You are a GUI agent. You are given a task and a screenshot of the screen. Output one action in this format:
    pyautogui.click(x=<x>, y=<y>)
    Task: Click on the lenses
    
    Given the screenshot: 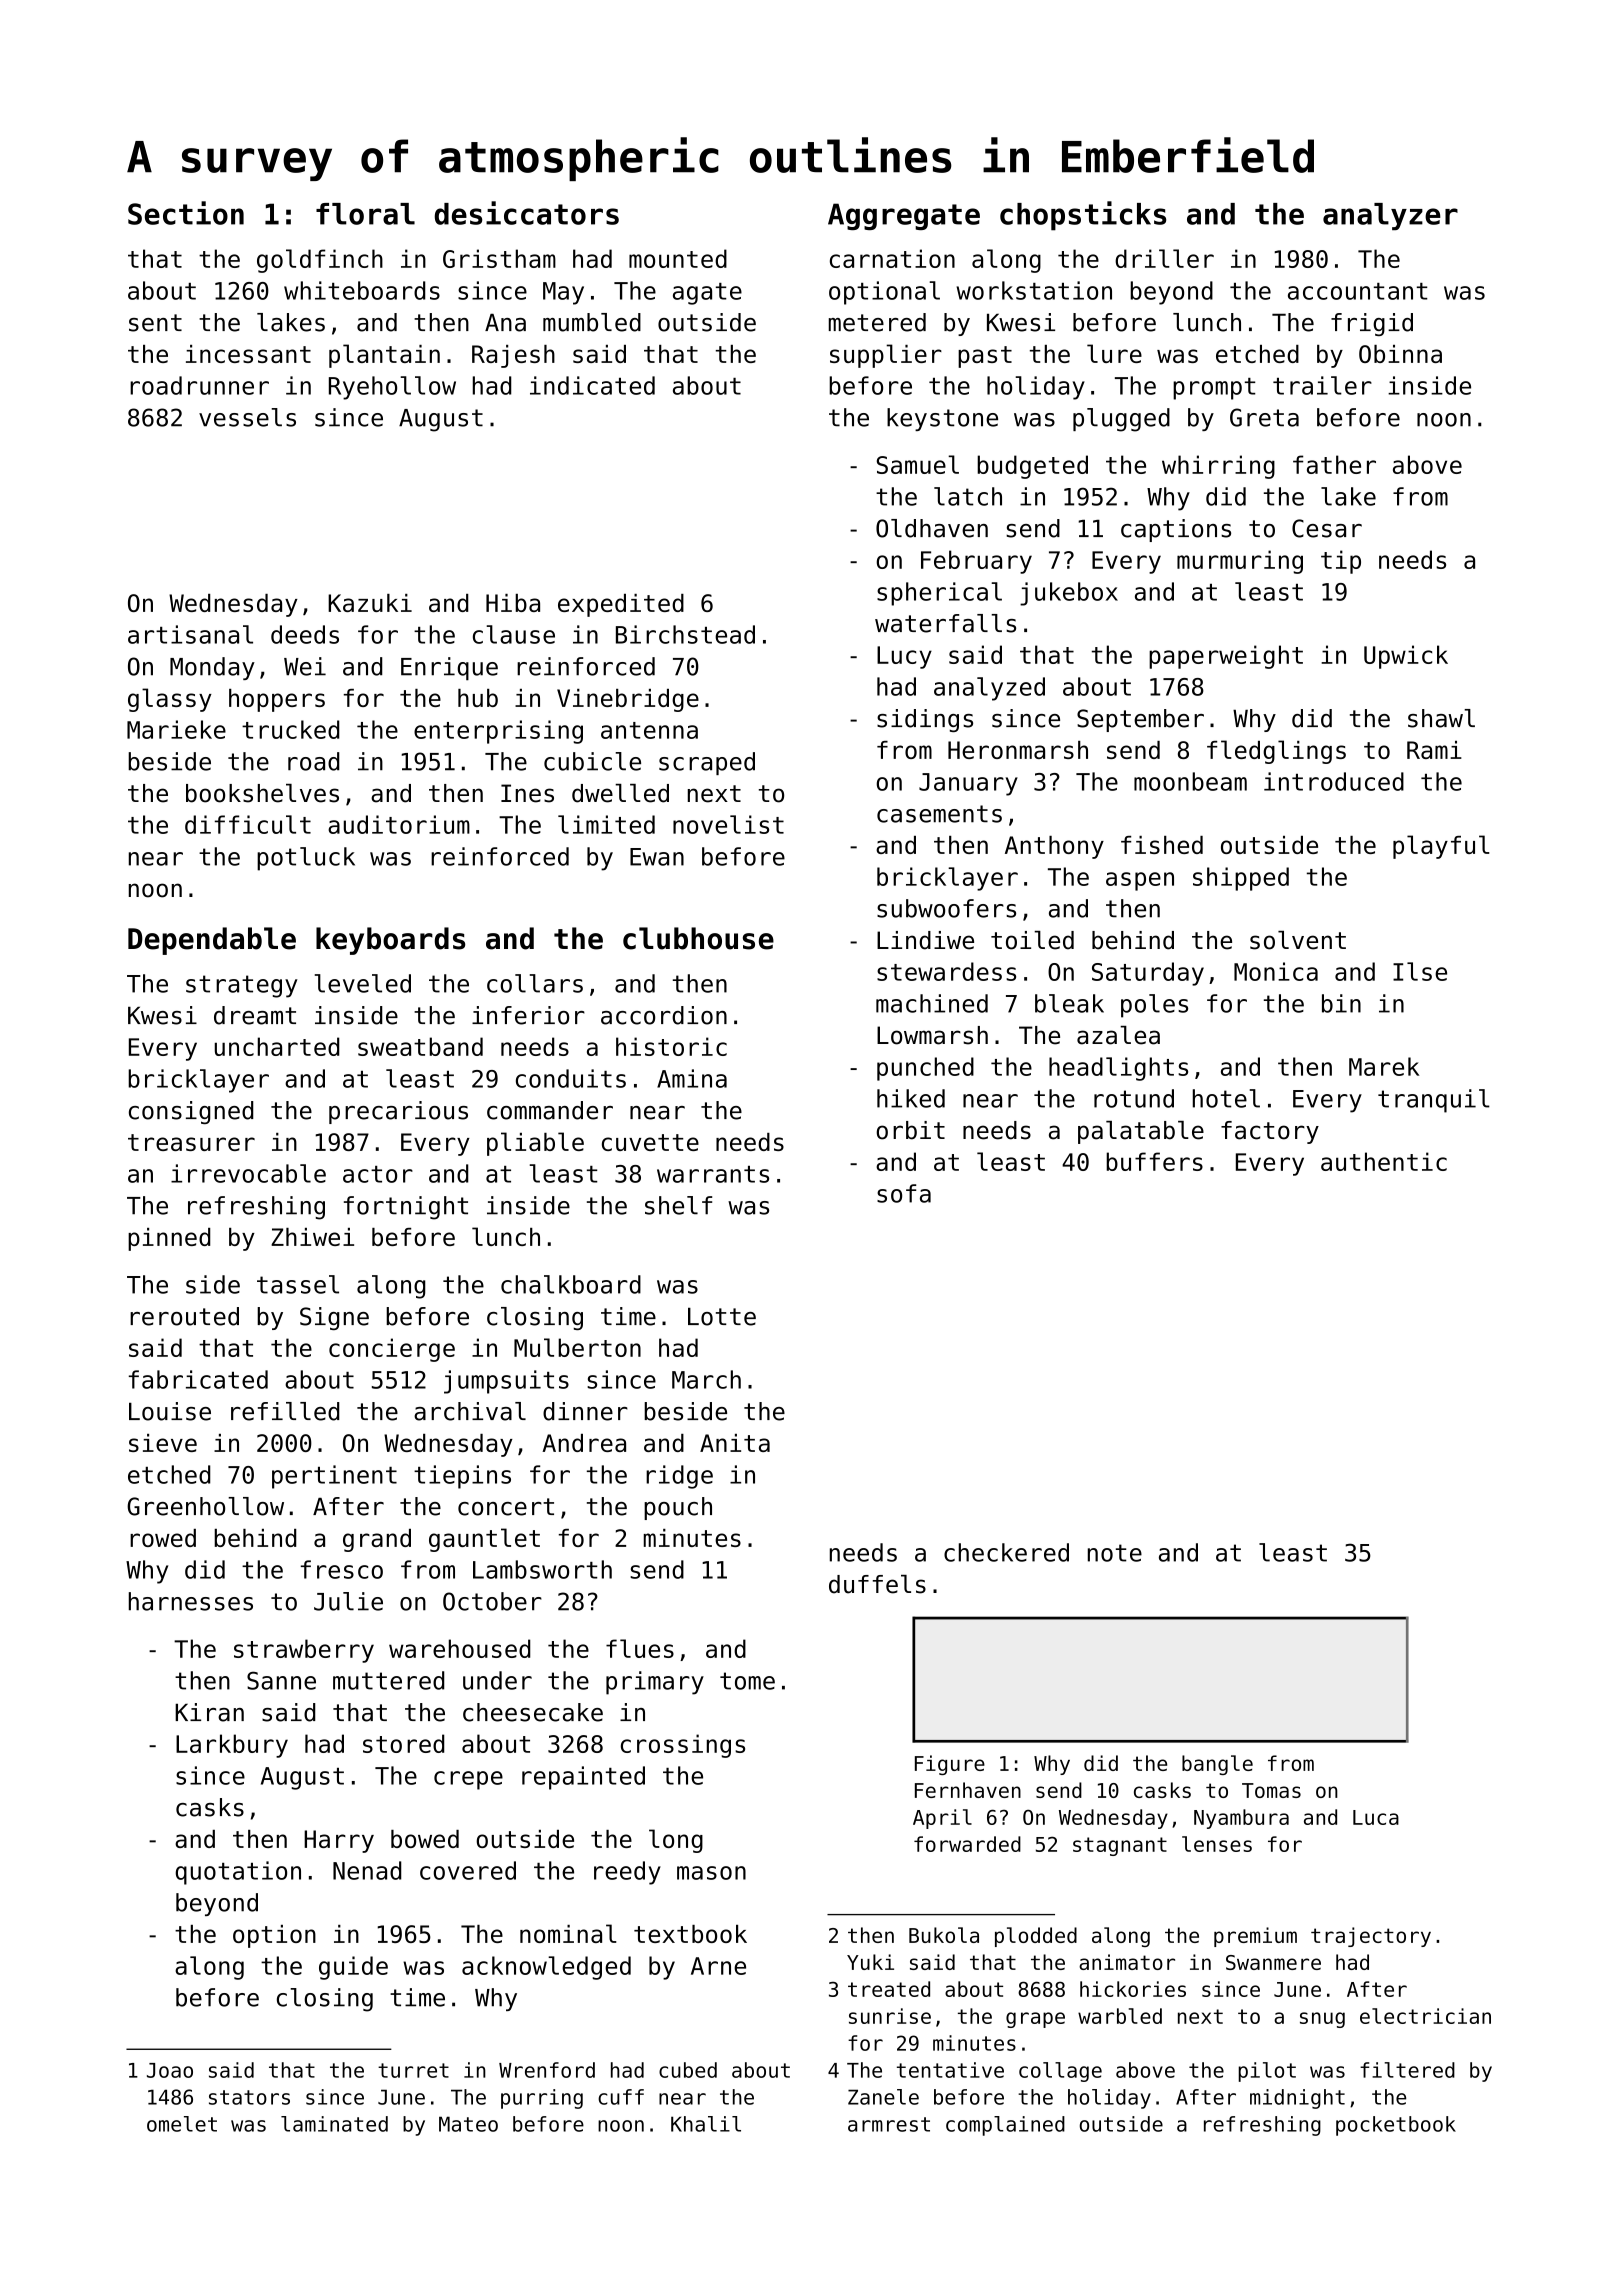 What is the action you would take?
    pyautogui.click(x=1217, y=1844)
